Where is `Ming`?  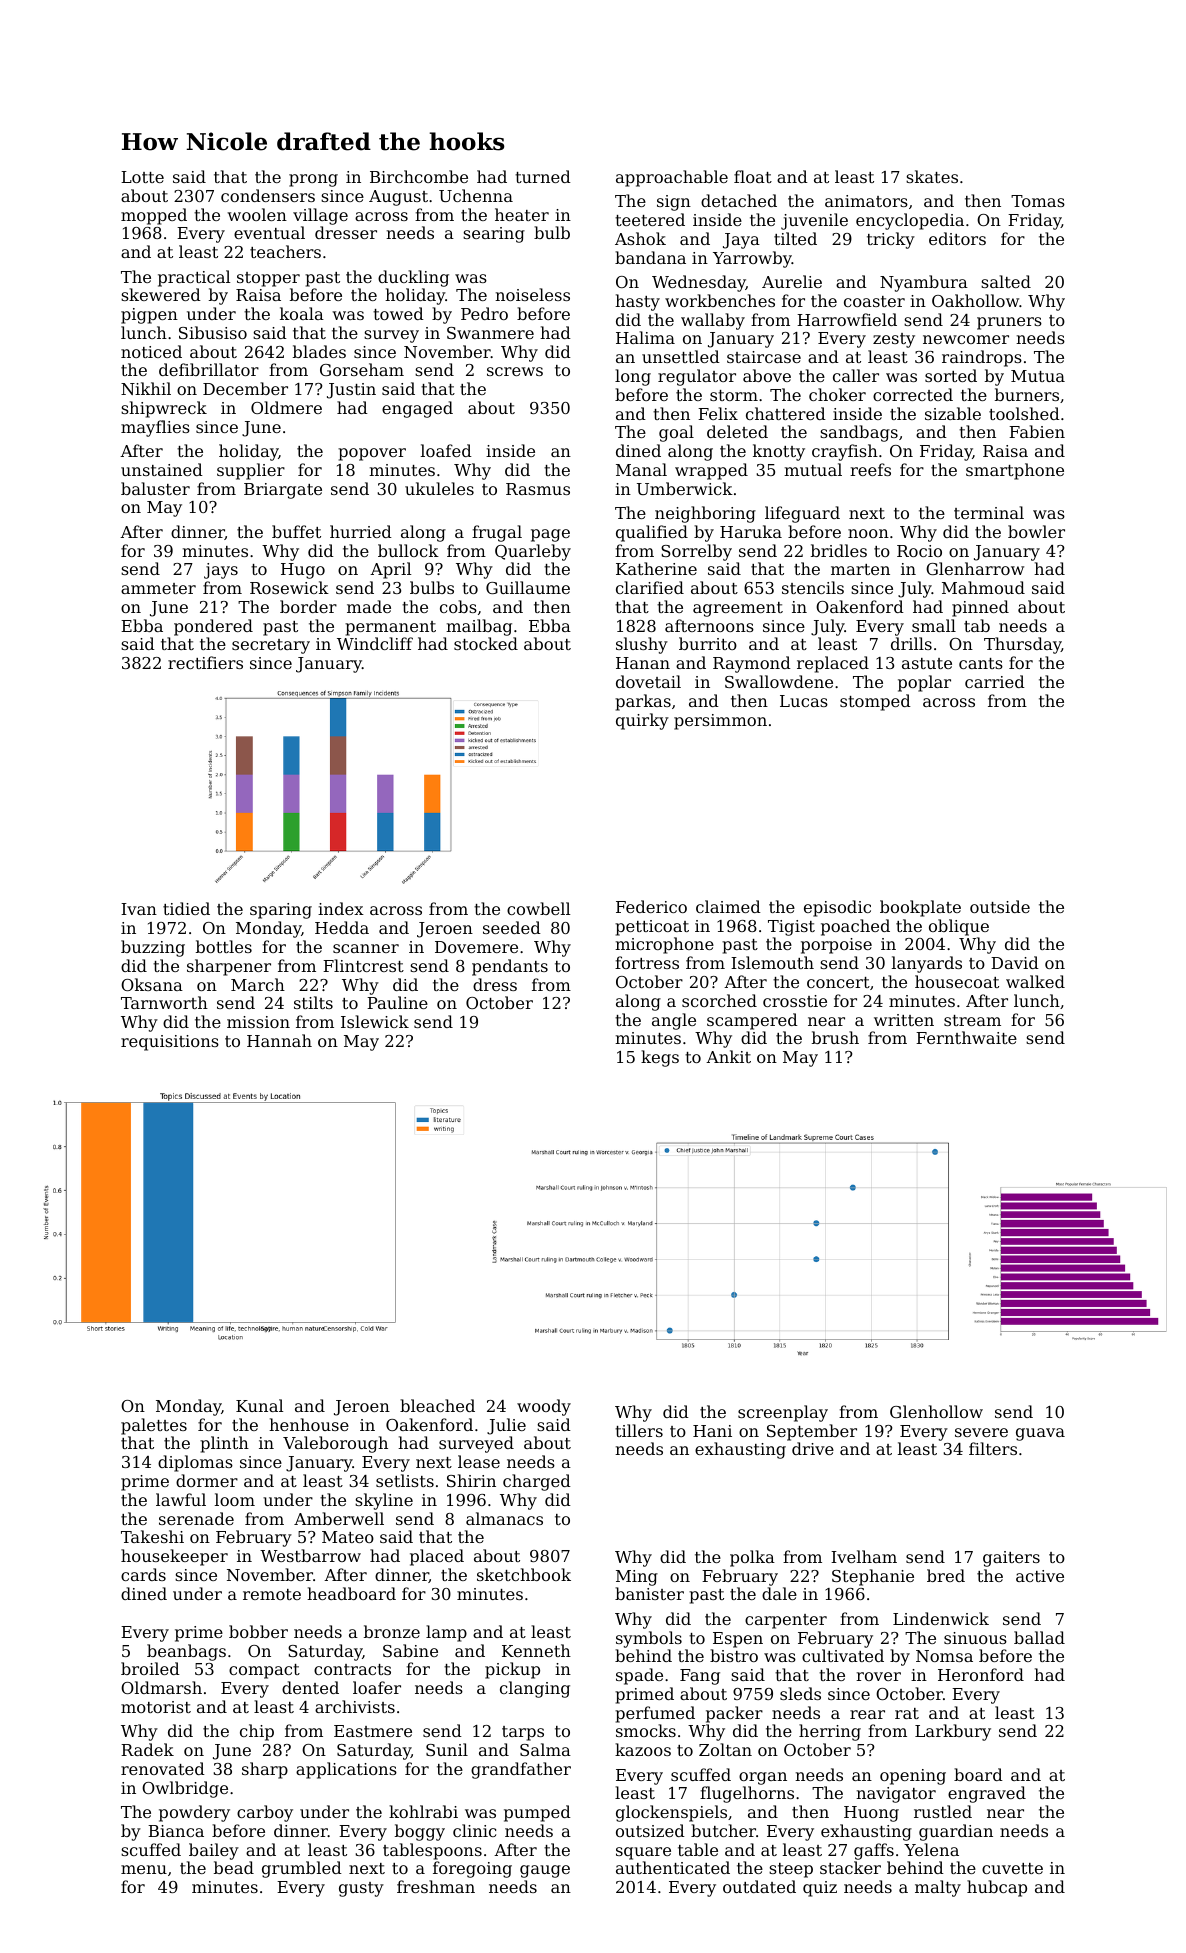 Ming is located at coordinates (637, 1578).
